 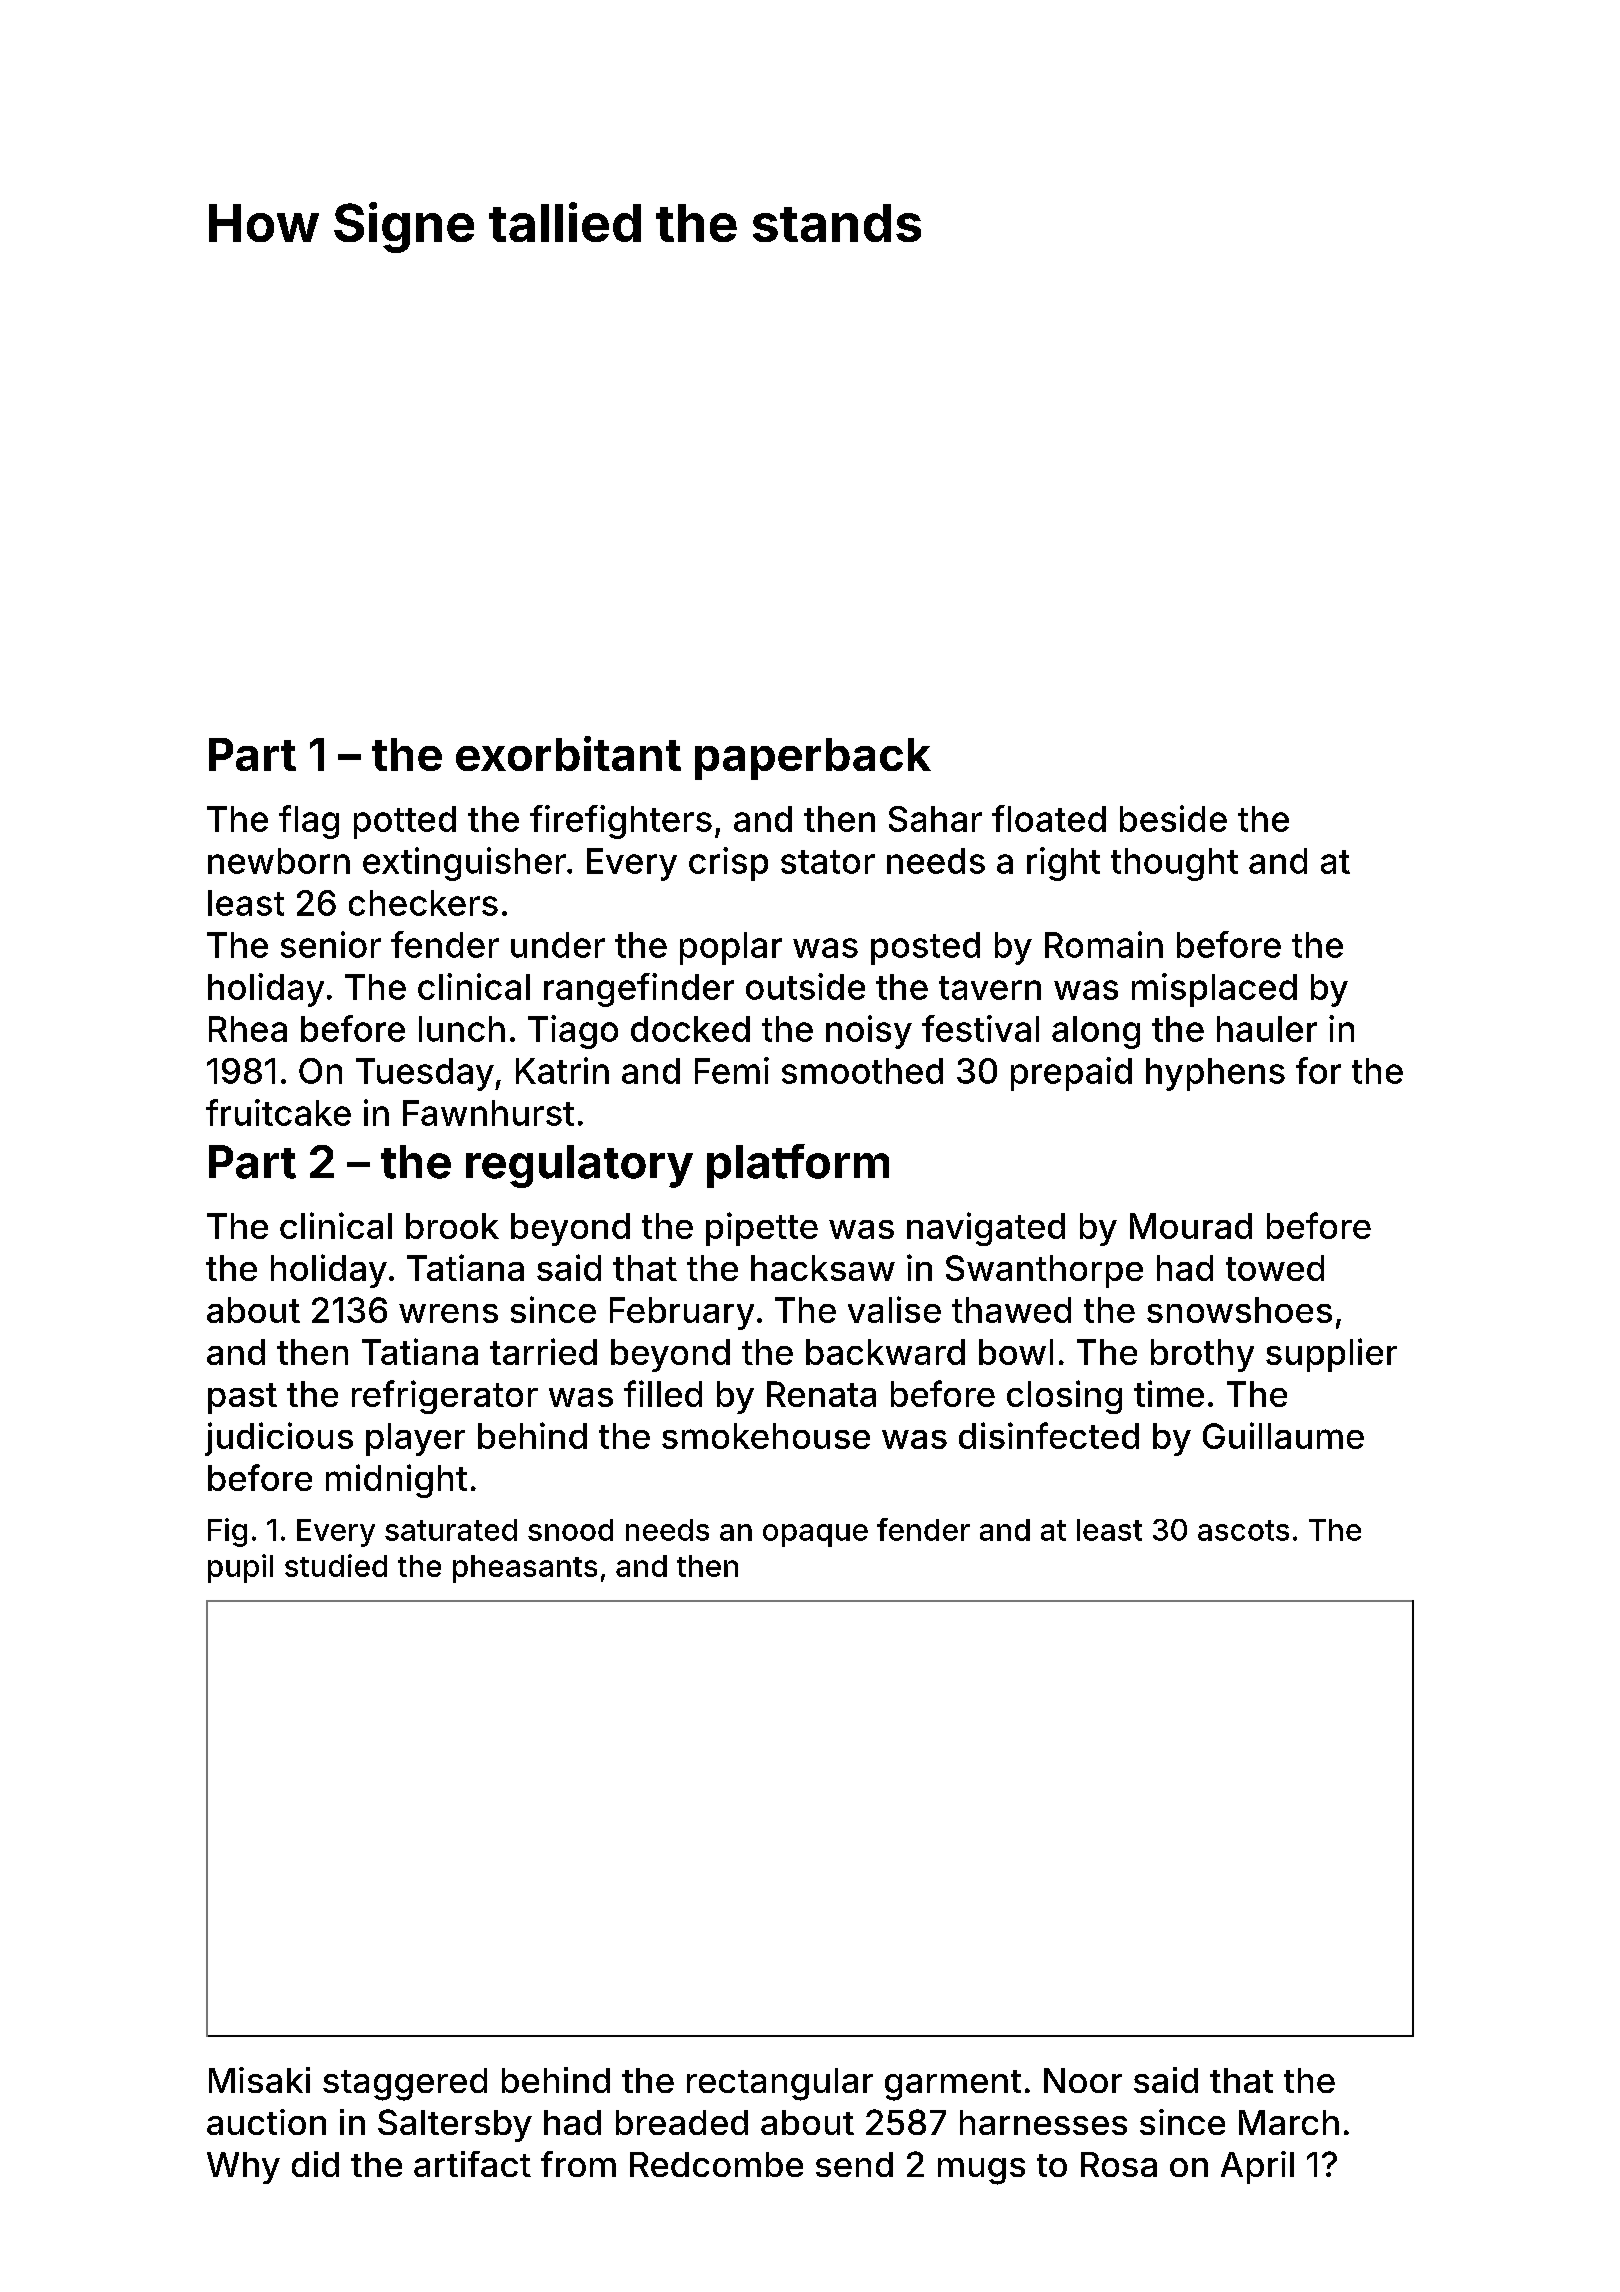 I want to click on beside, so click(x=1173, y=818).
